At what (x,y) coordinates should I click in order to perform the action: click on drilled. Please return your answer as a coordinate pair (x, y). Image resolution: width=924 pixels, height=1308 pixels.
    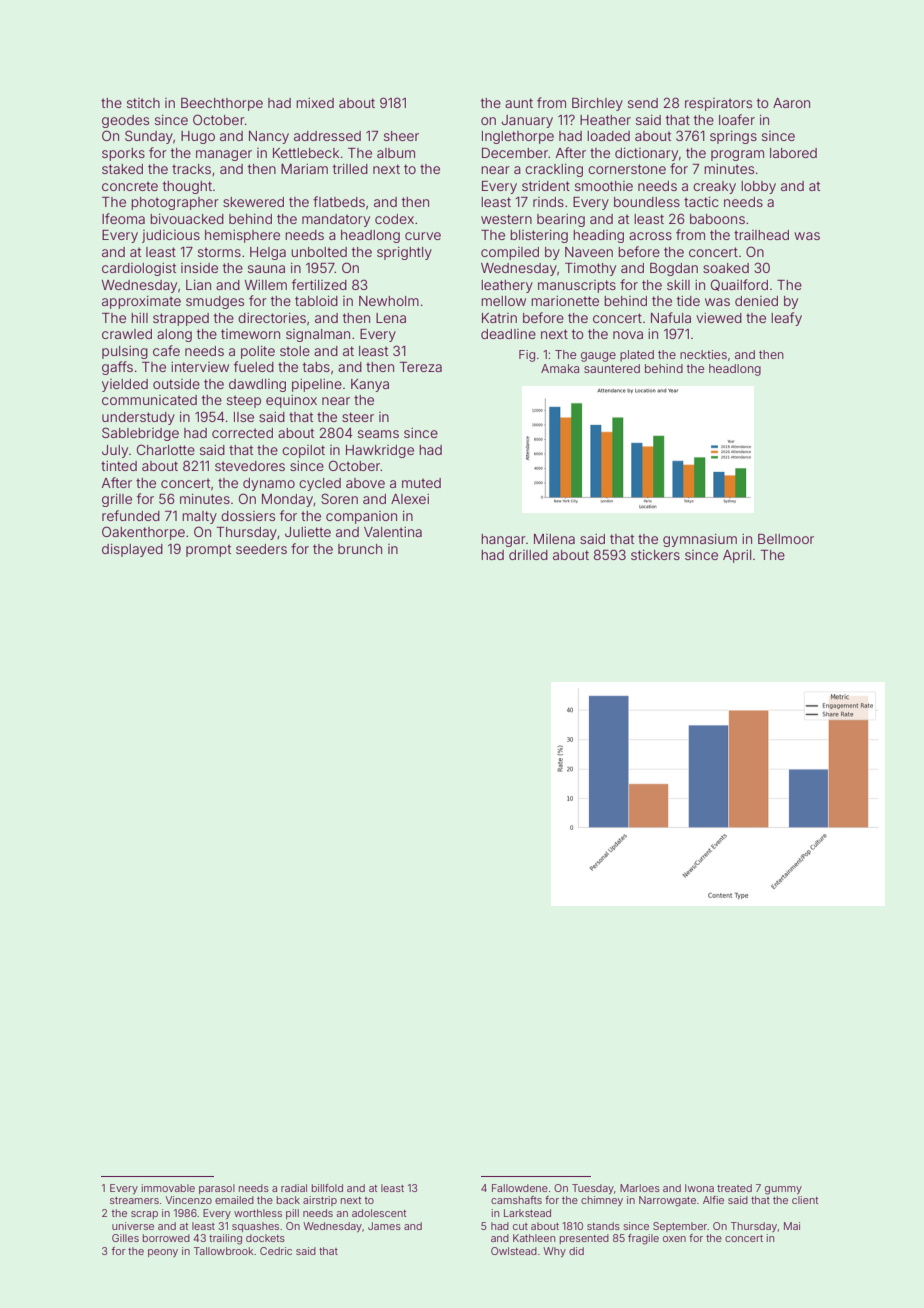
    Looking at the image, I should click on (528, 555).
